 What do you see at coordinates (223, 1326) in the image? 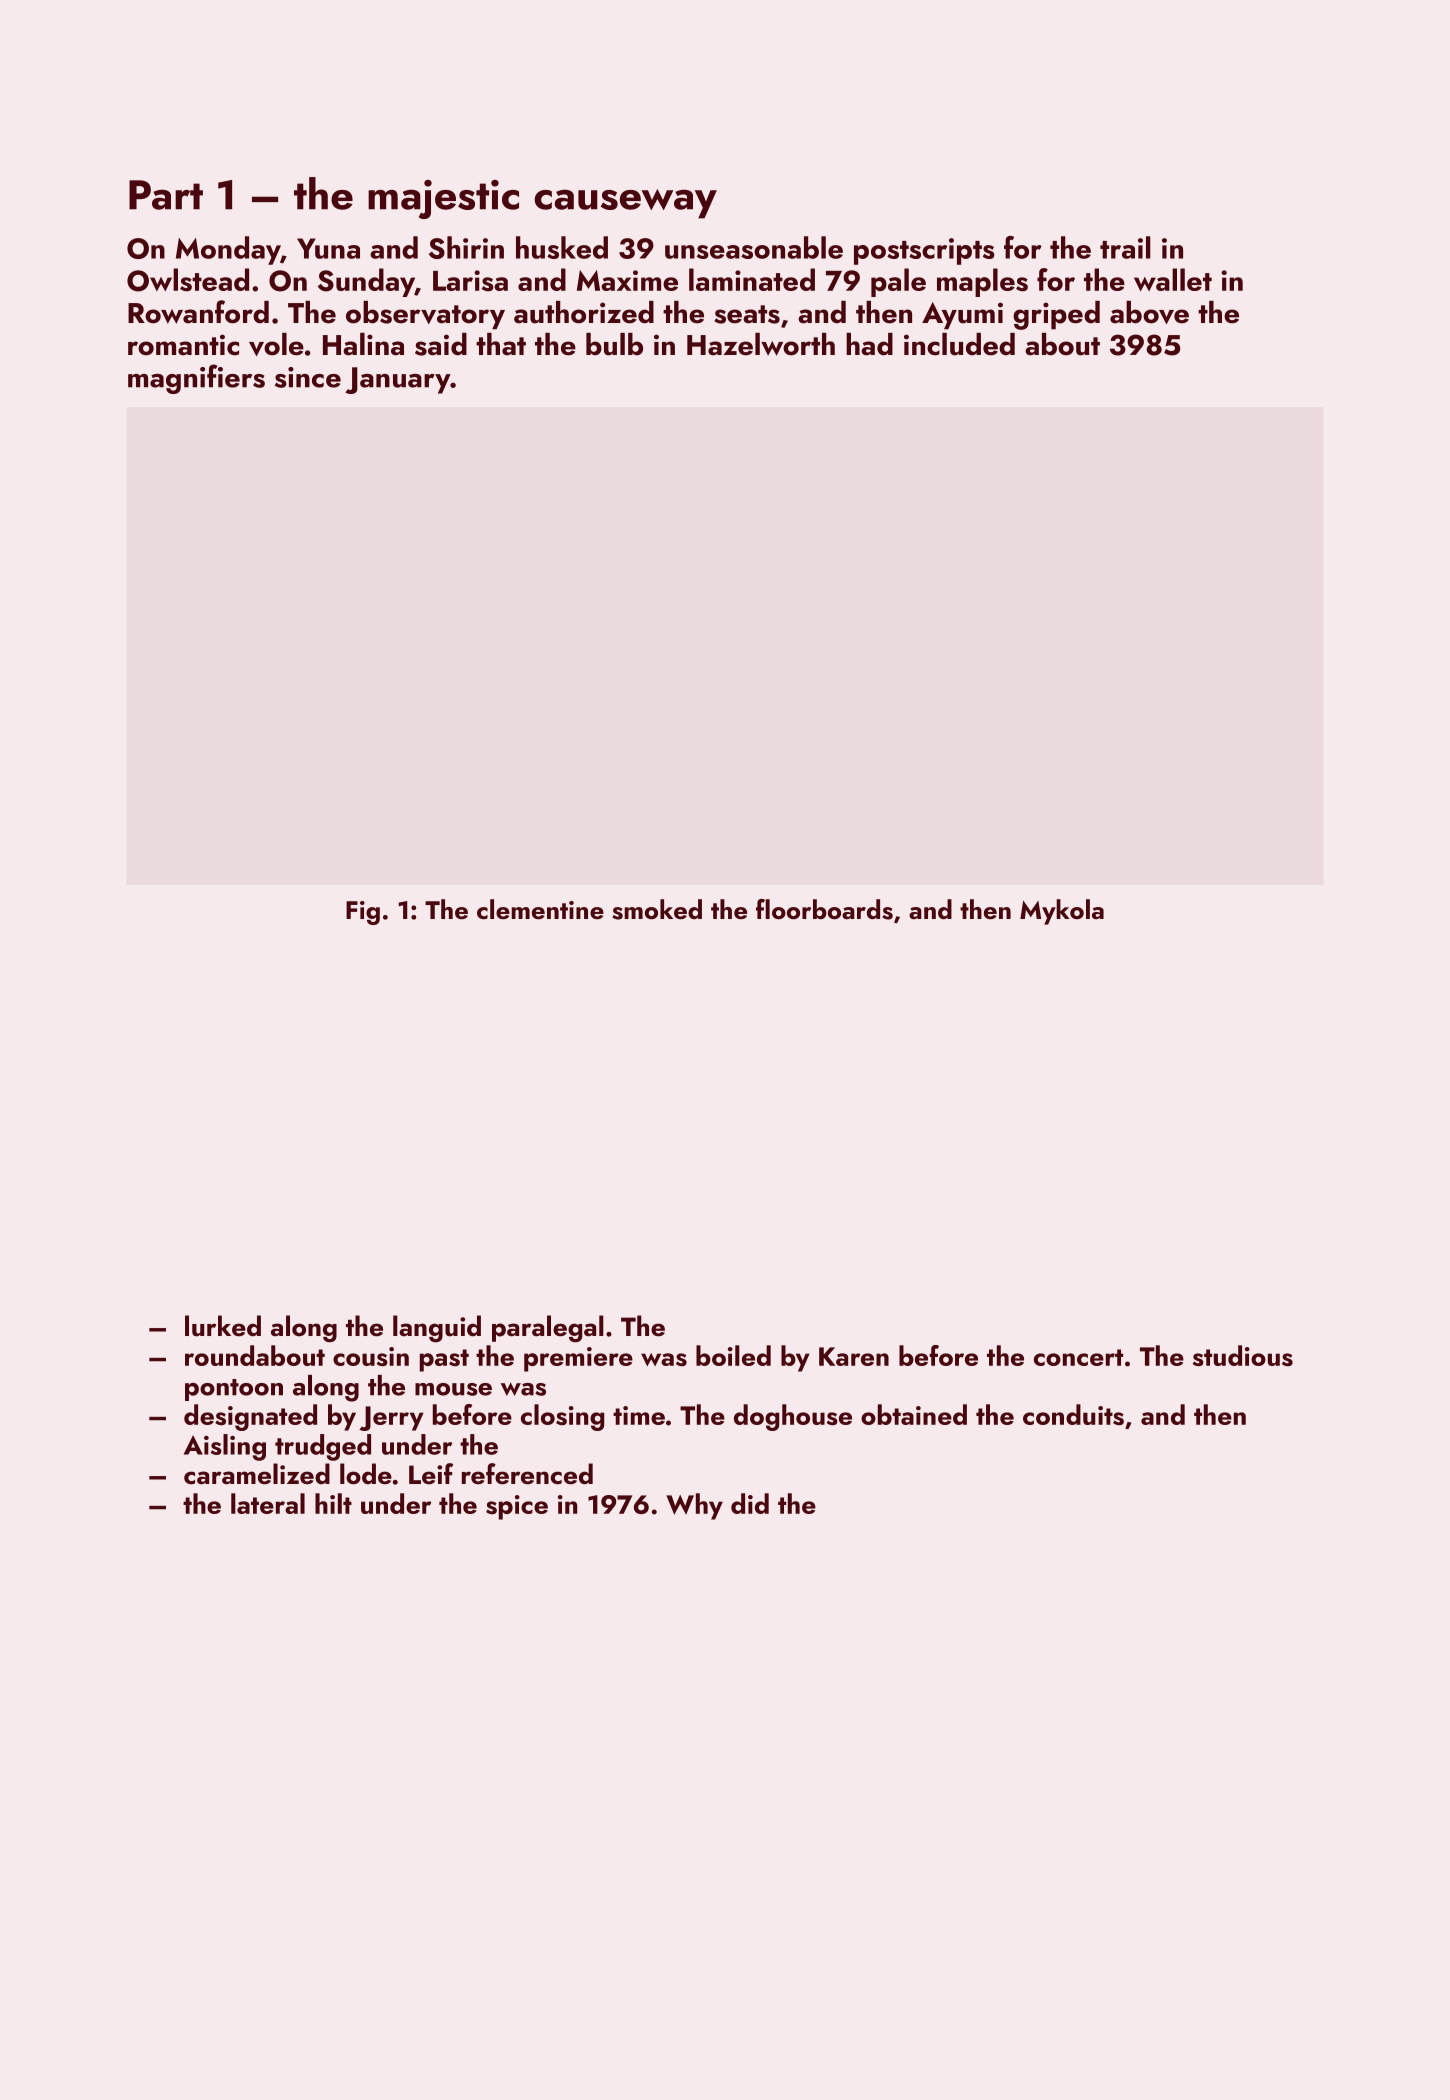
I see `lurked` at bounding box center [223, 1326].
